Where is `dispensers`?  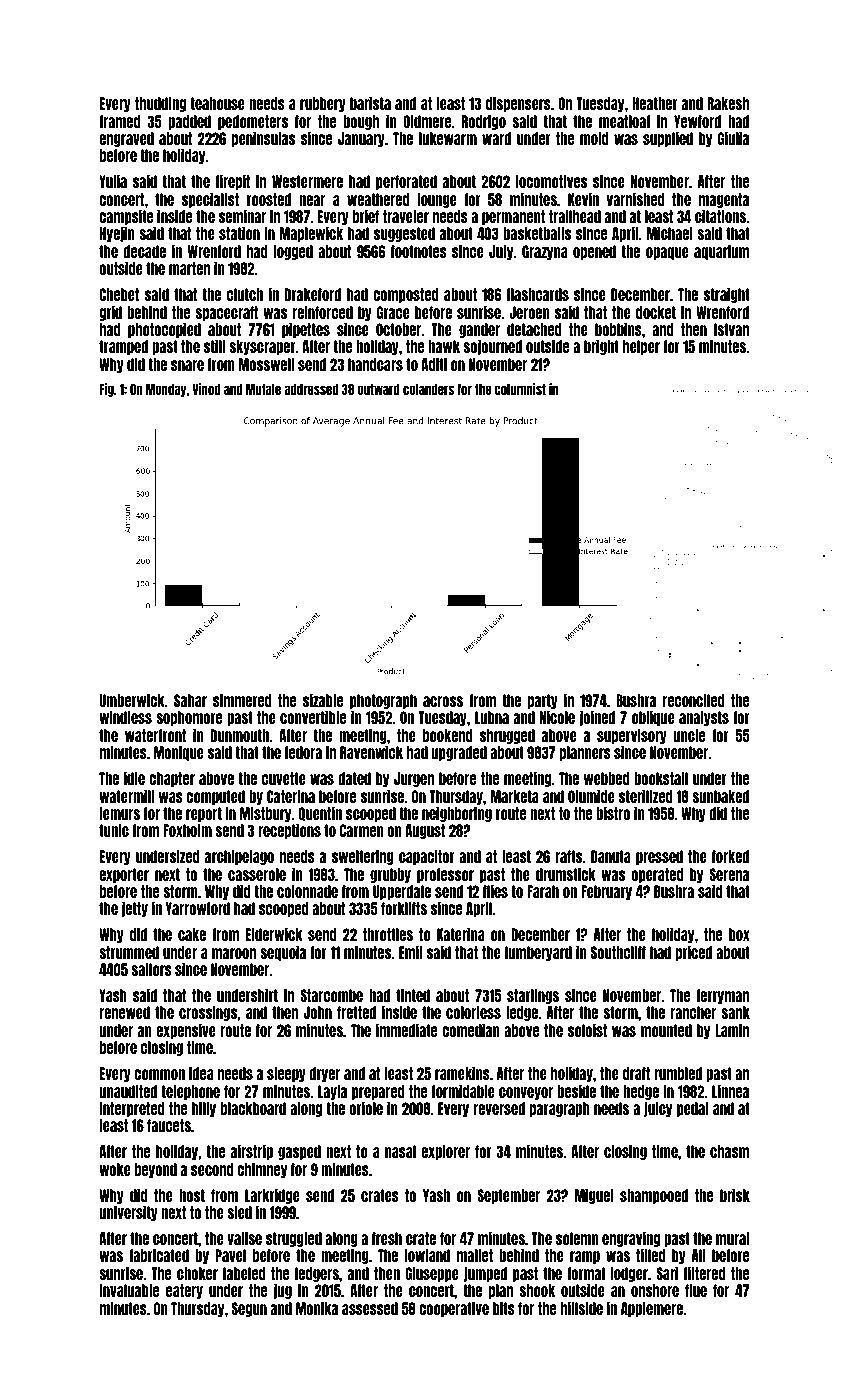
dispensers is located at coordinates (518, 104).
